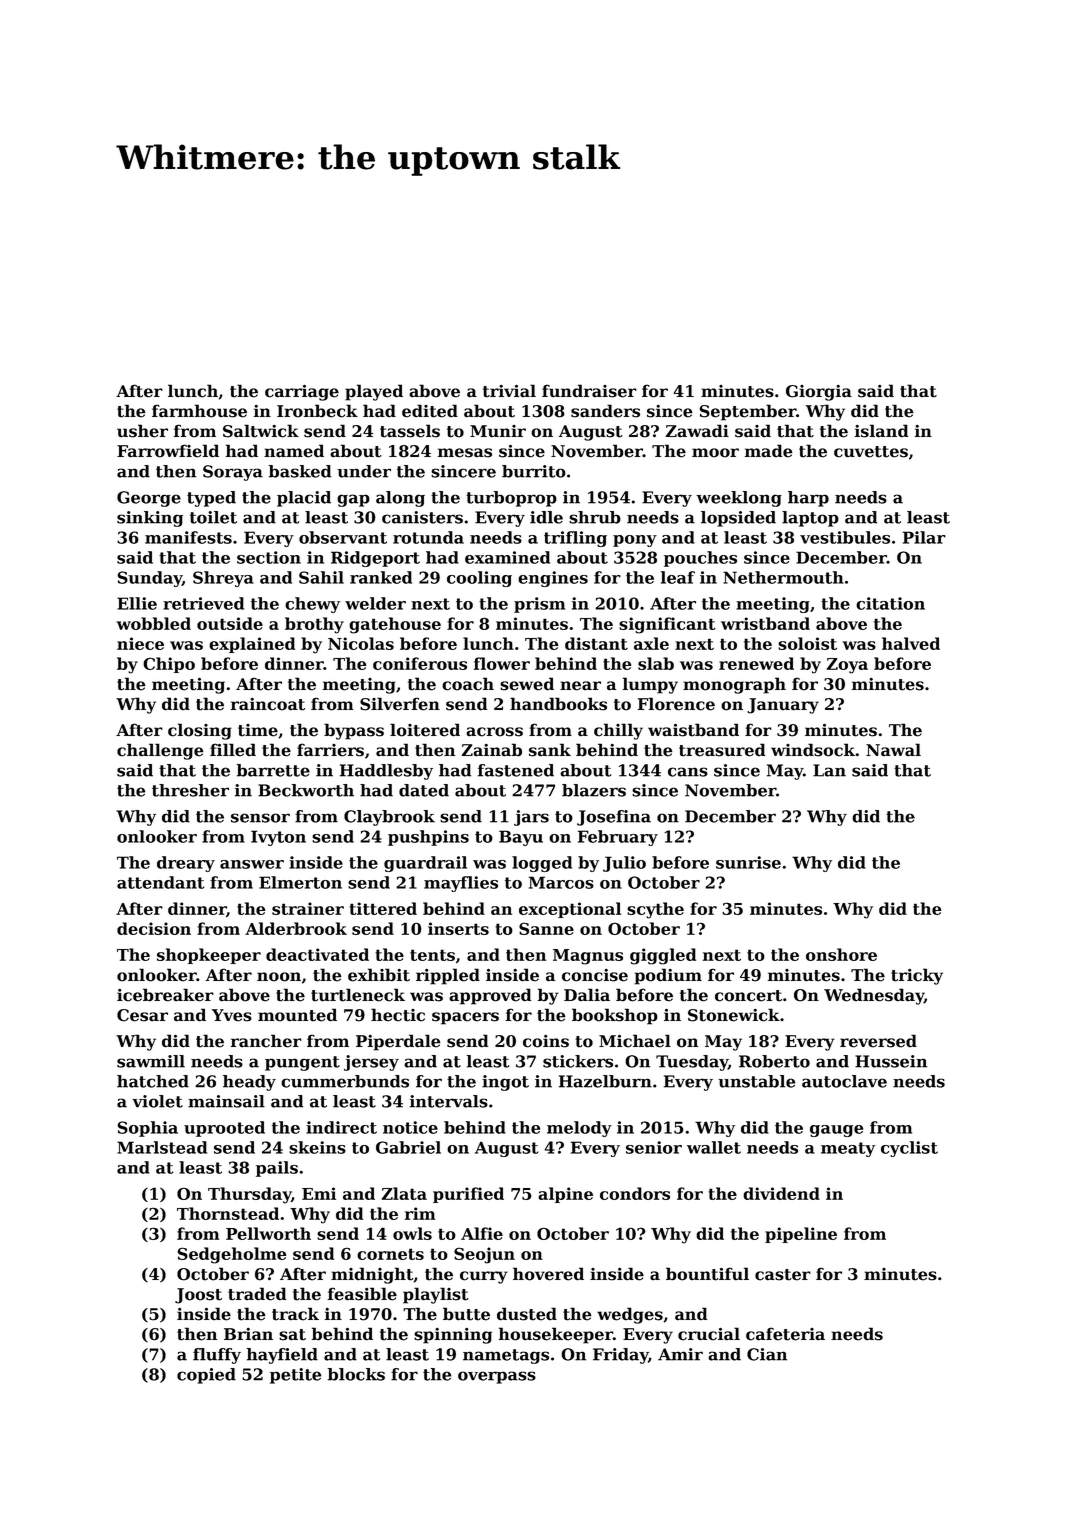 The height and width of the page is (1517, 1068). I want to click on closing, so click(200, 731).
